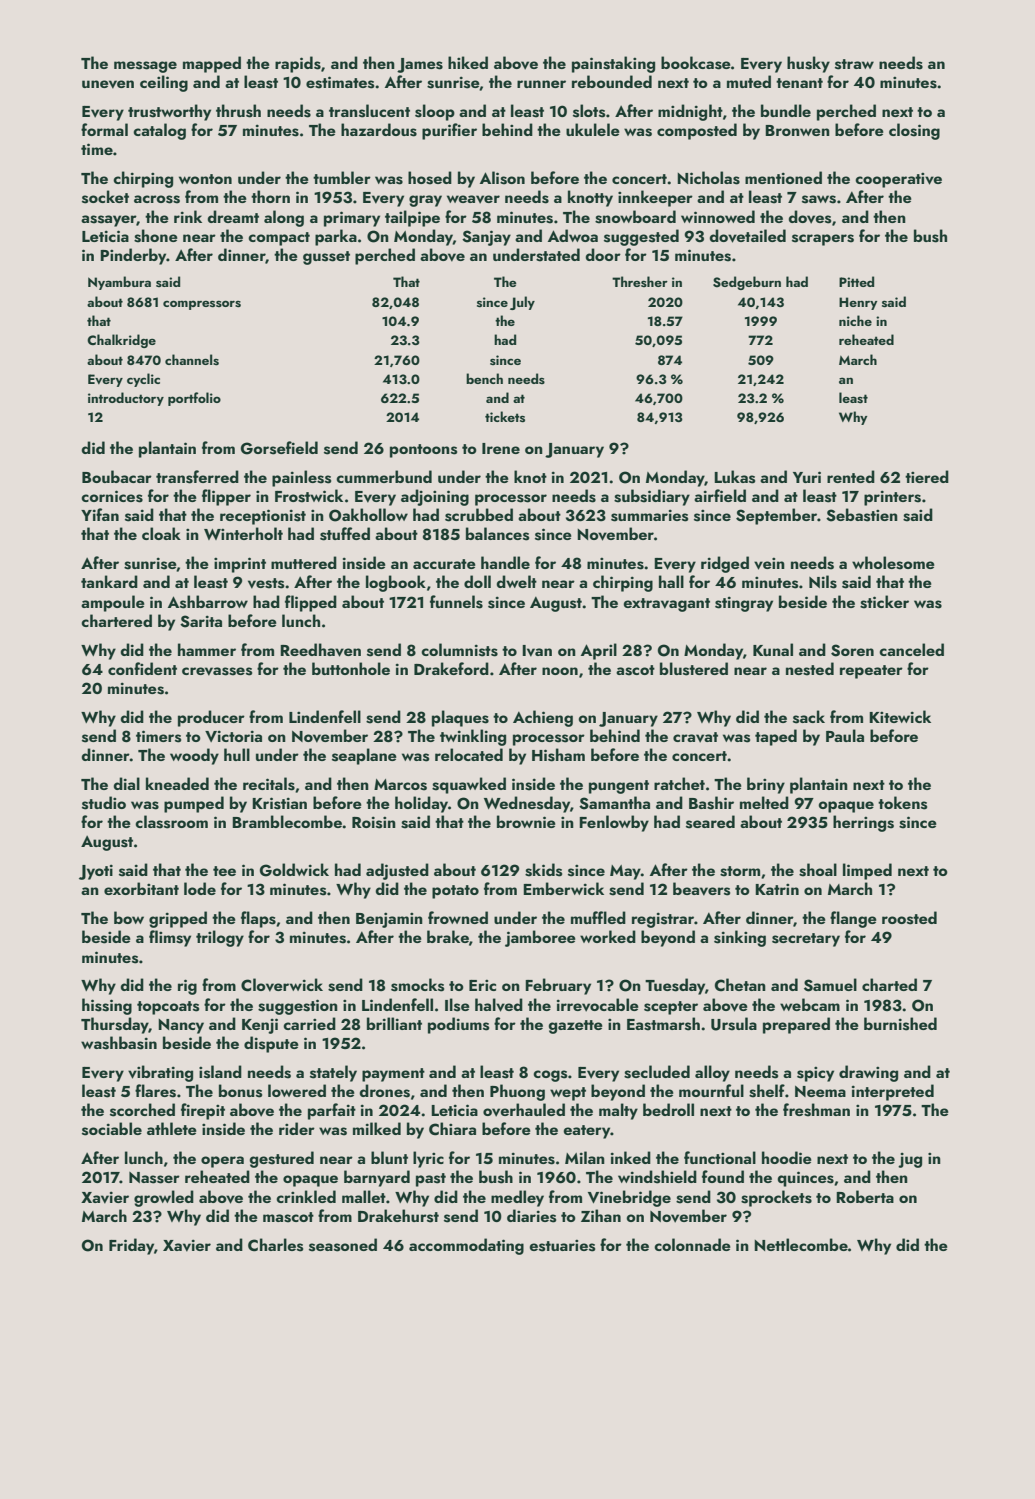  Describe the element at coordinates (855, 320) in the screenshot. I see `niche` at that location.
